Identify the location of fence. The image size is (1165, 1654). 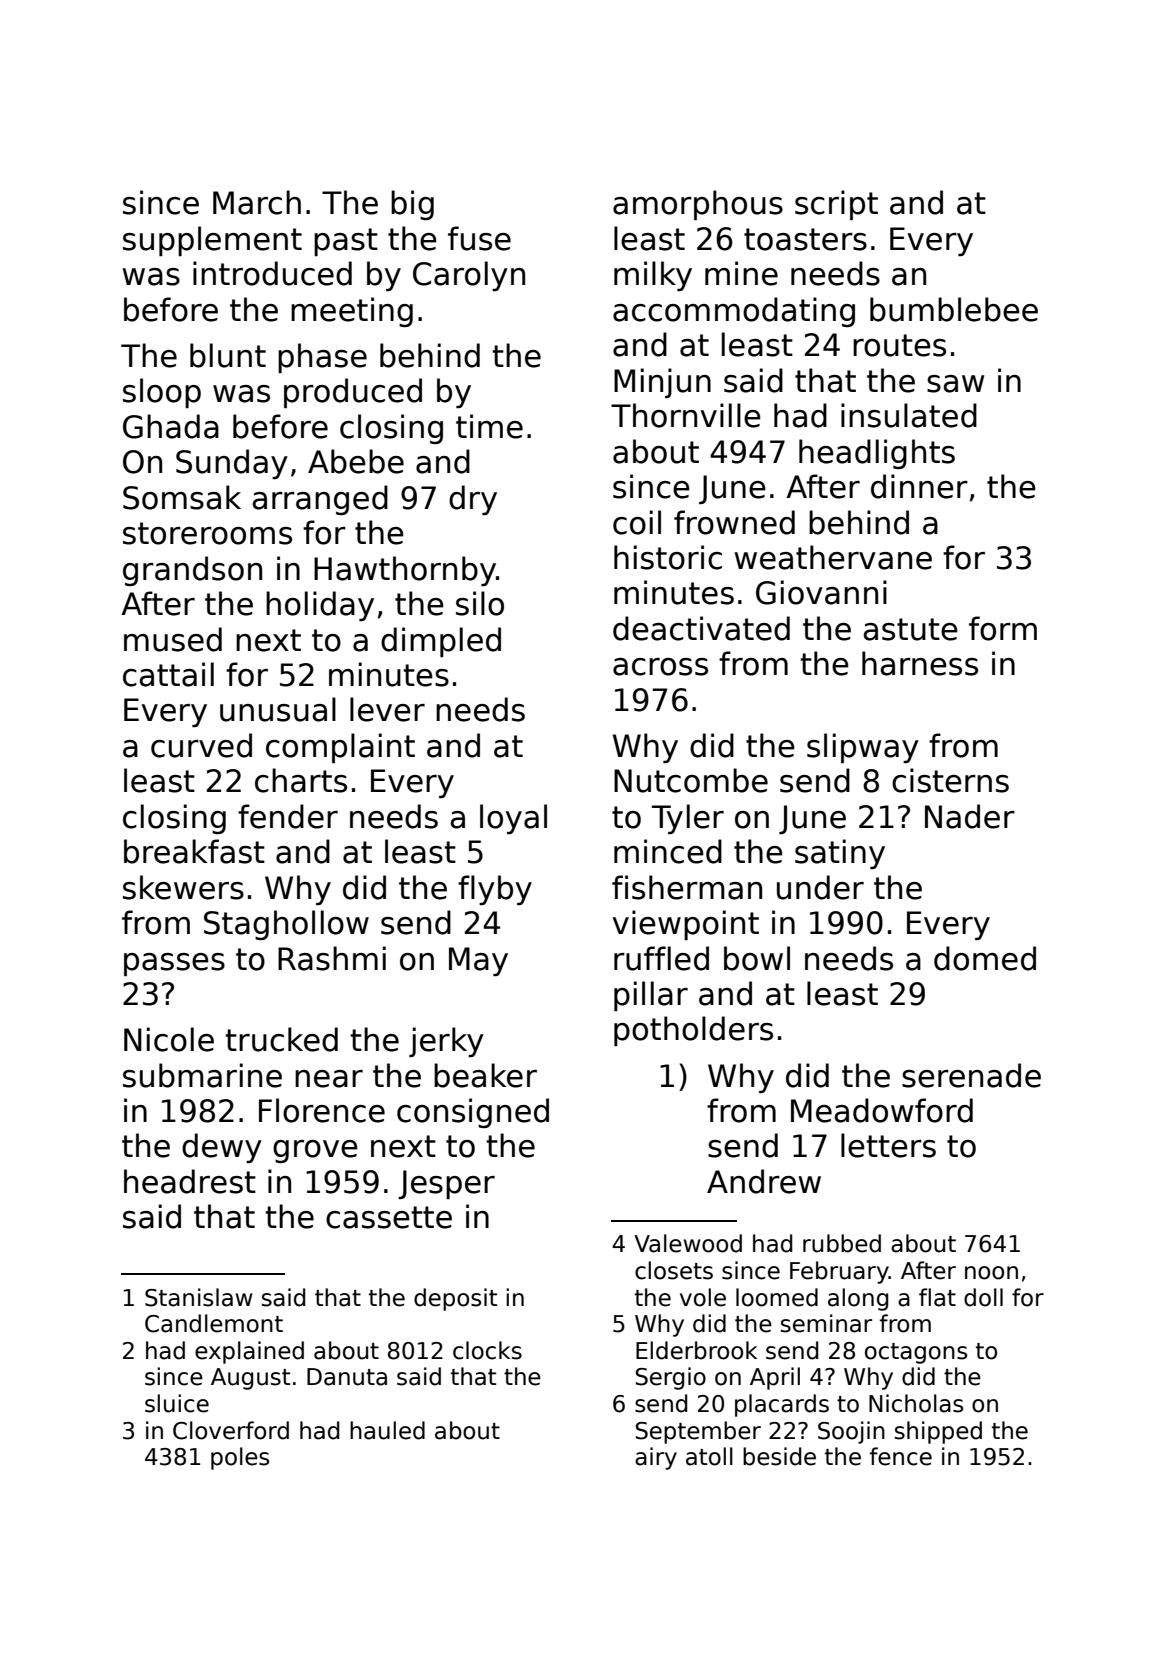
(901, 1456).
